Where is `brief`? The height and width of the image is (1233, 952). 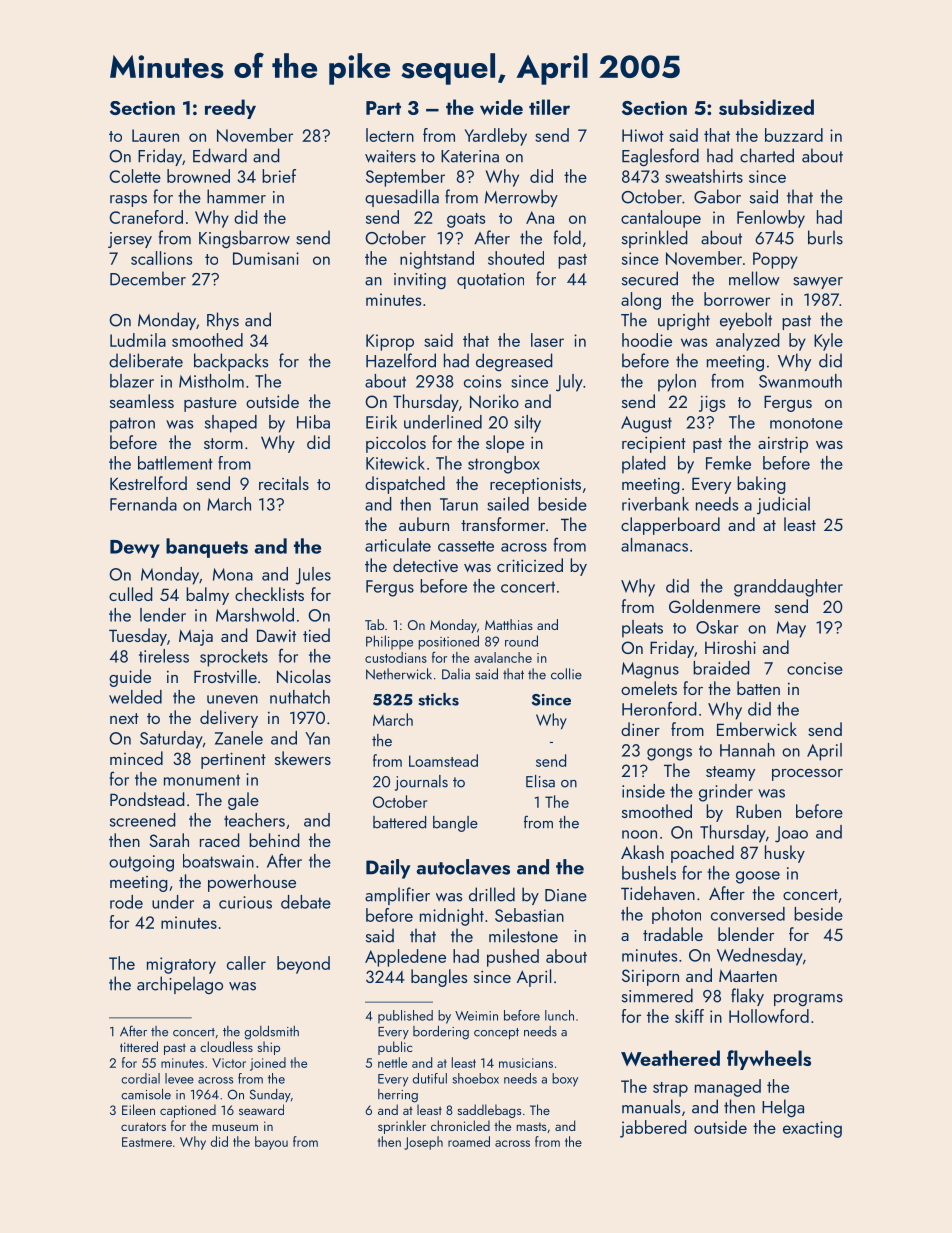
brief is located at coordinates (279, 176).
